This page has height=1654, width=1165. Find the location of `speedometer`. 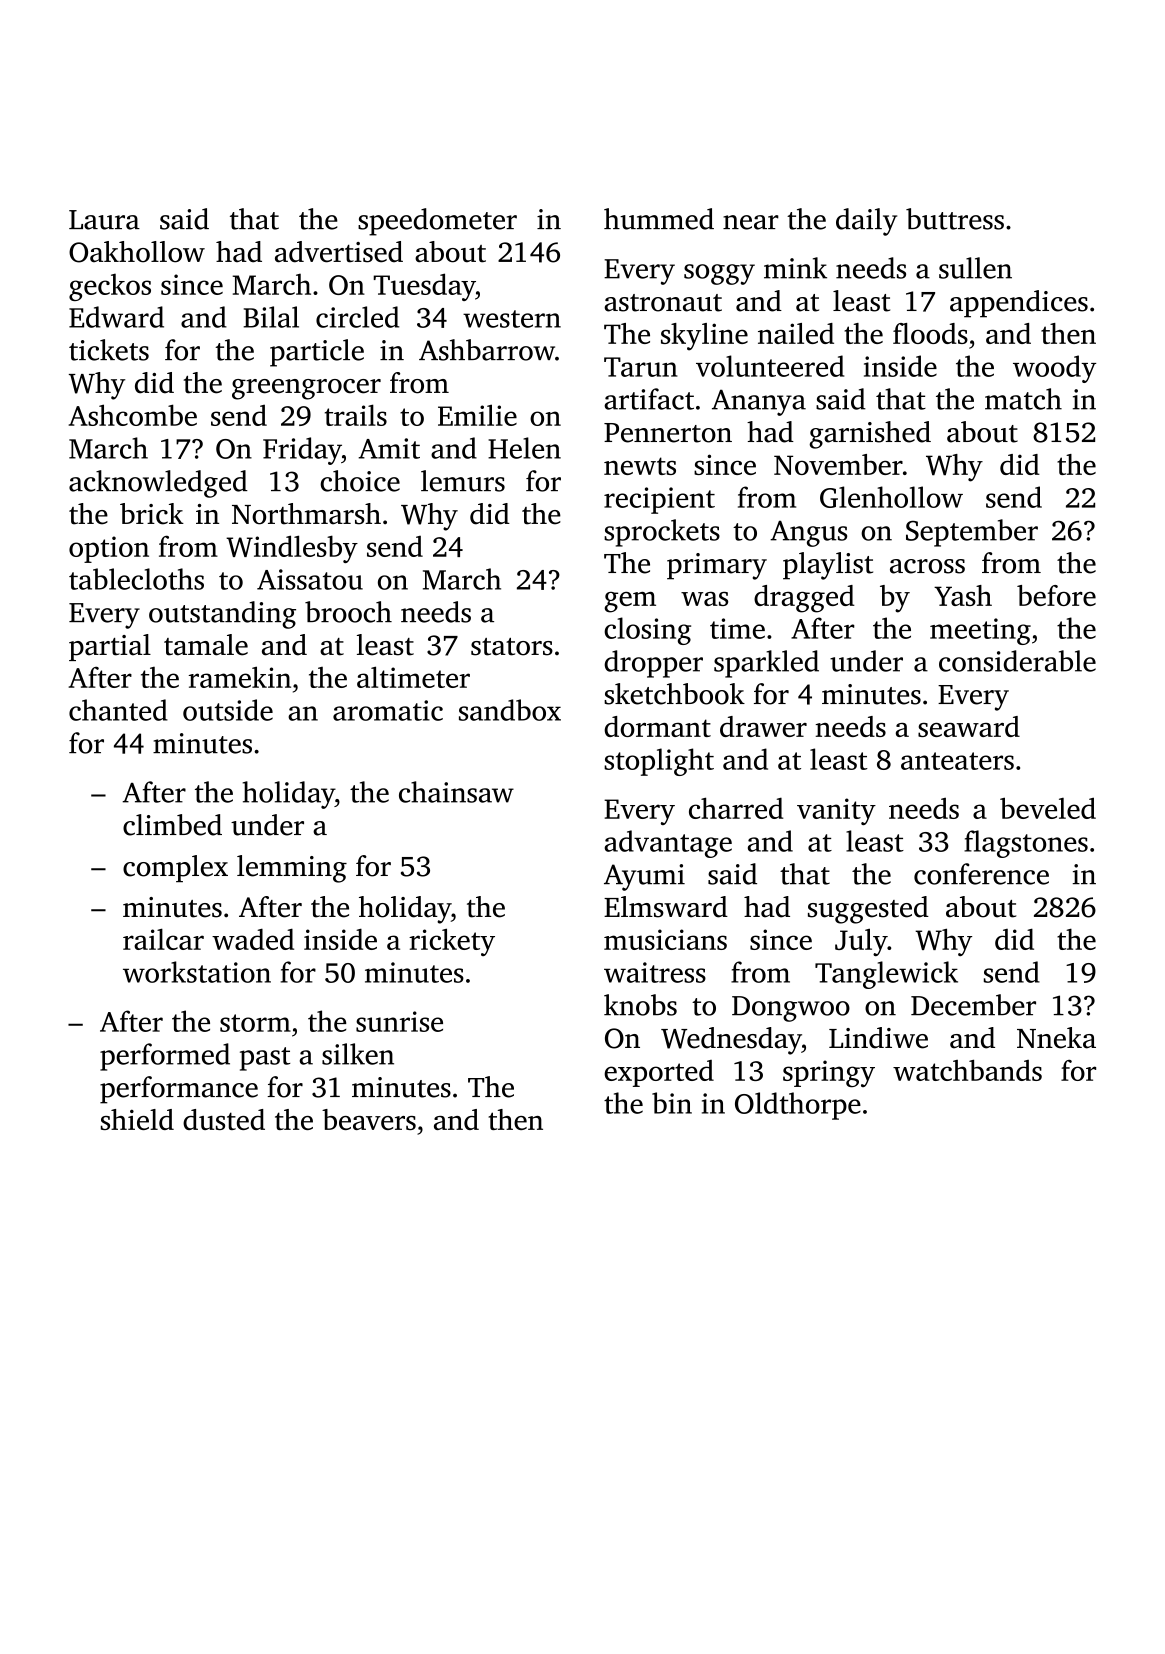

speedometer is located at coordinates (437, 222).
